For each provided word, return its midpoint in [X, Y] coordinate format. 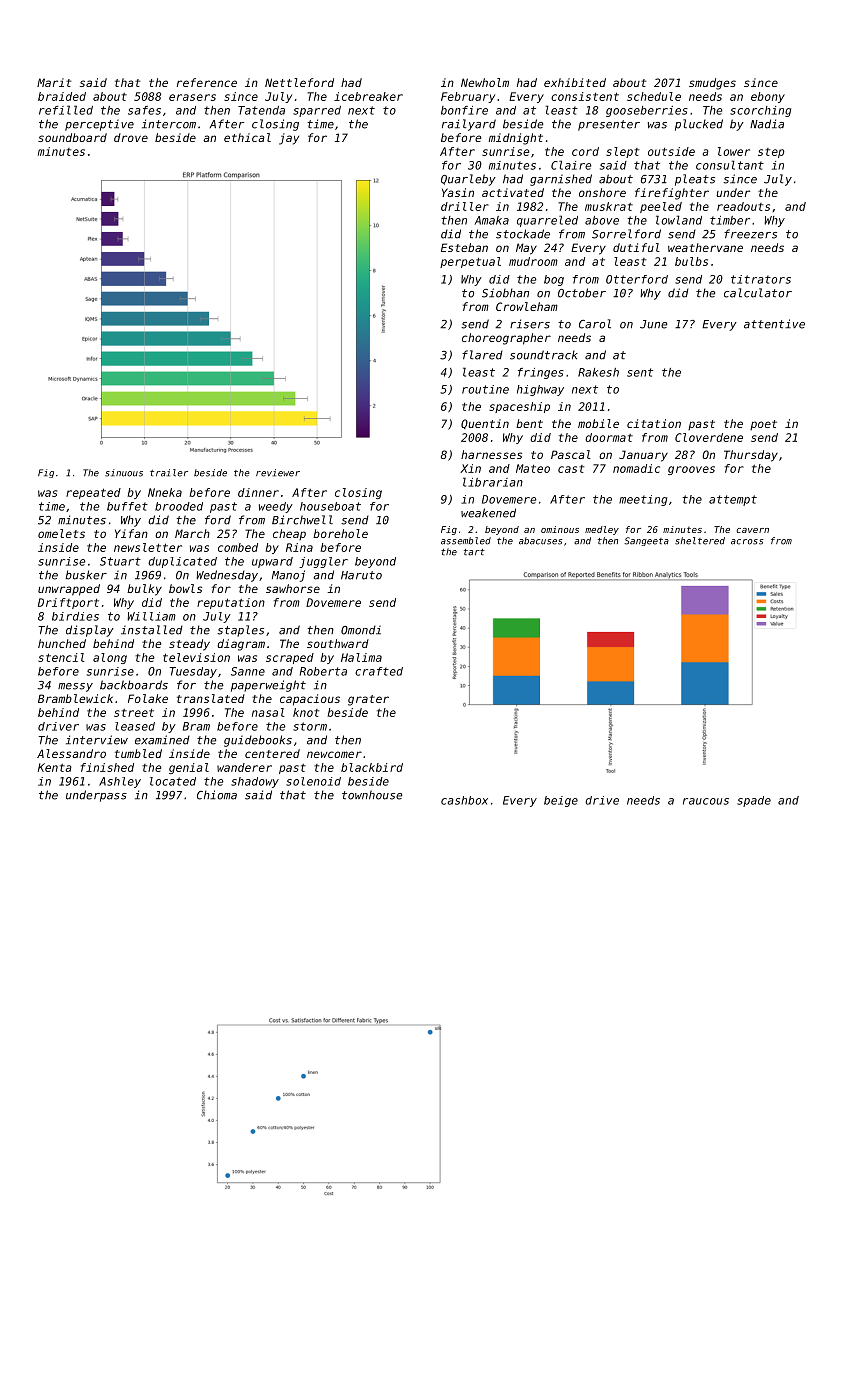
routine [485, 389]
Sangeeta [646, 541]
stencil [61, 657]
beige [561, 801]
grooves [691, 470]
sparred [317, 111]
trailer [169, 473]
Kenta [55, 767]
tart [474, 552]
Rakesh [598, 372]
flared [482, 355]
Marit [54, 82]
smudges [712, 84]
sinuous [124, 473]
